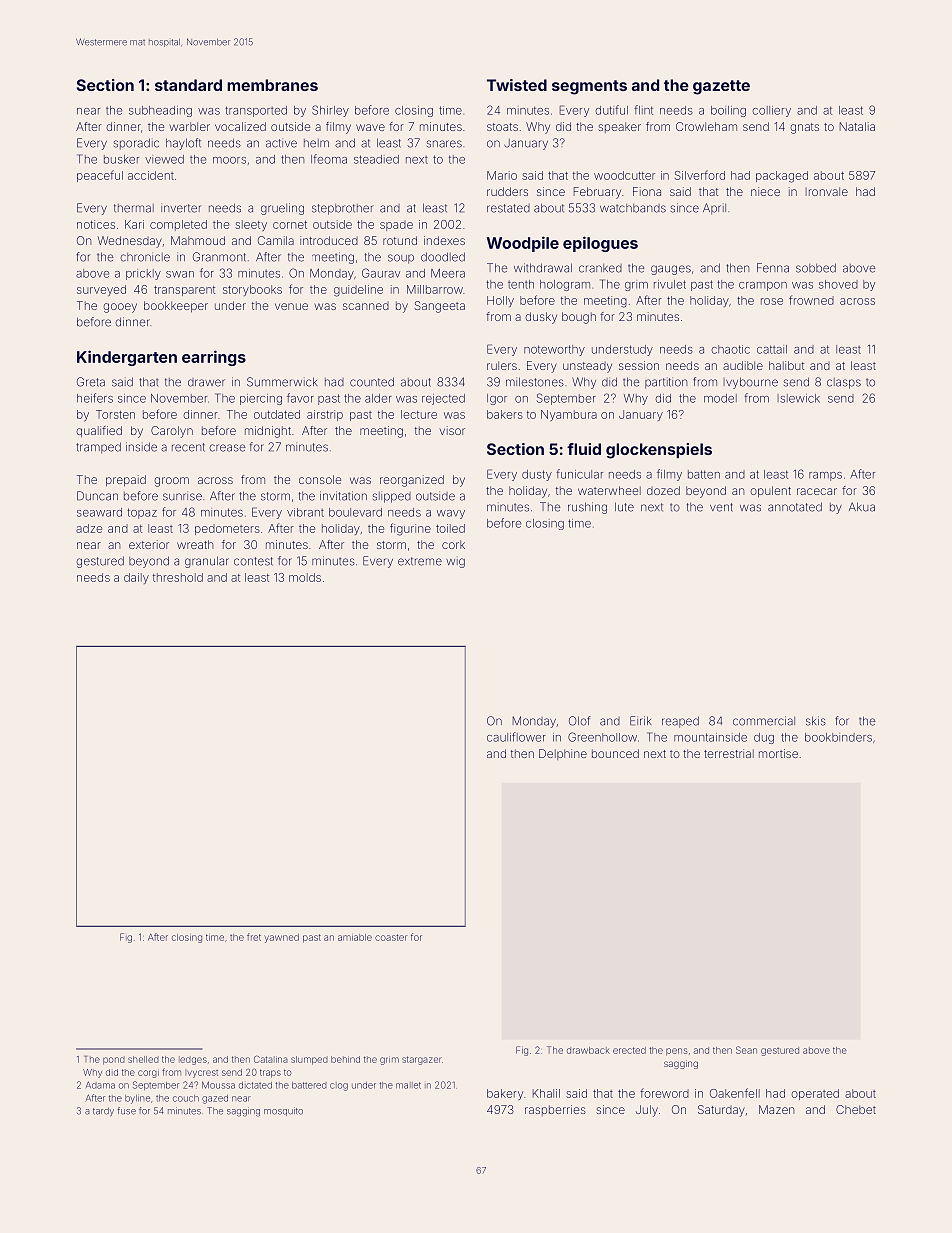 This image has height=1233, width=952. Describe the element at coordinates (589, 87) in the image. I see `segments` at that location.
